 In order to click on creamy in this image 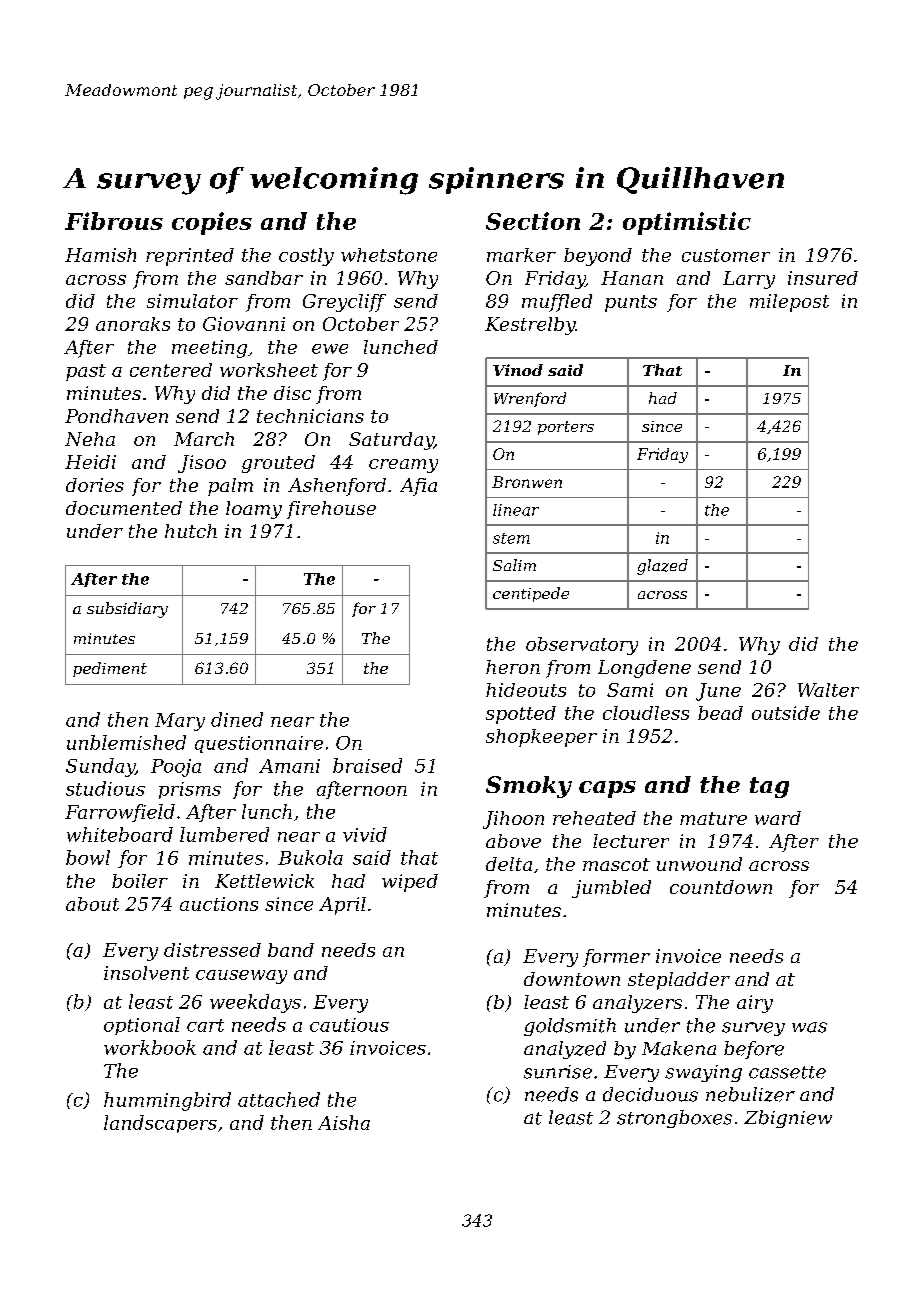, I will do `click(403, 466)`.
